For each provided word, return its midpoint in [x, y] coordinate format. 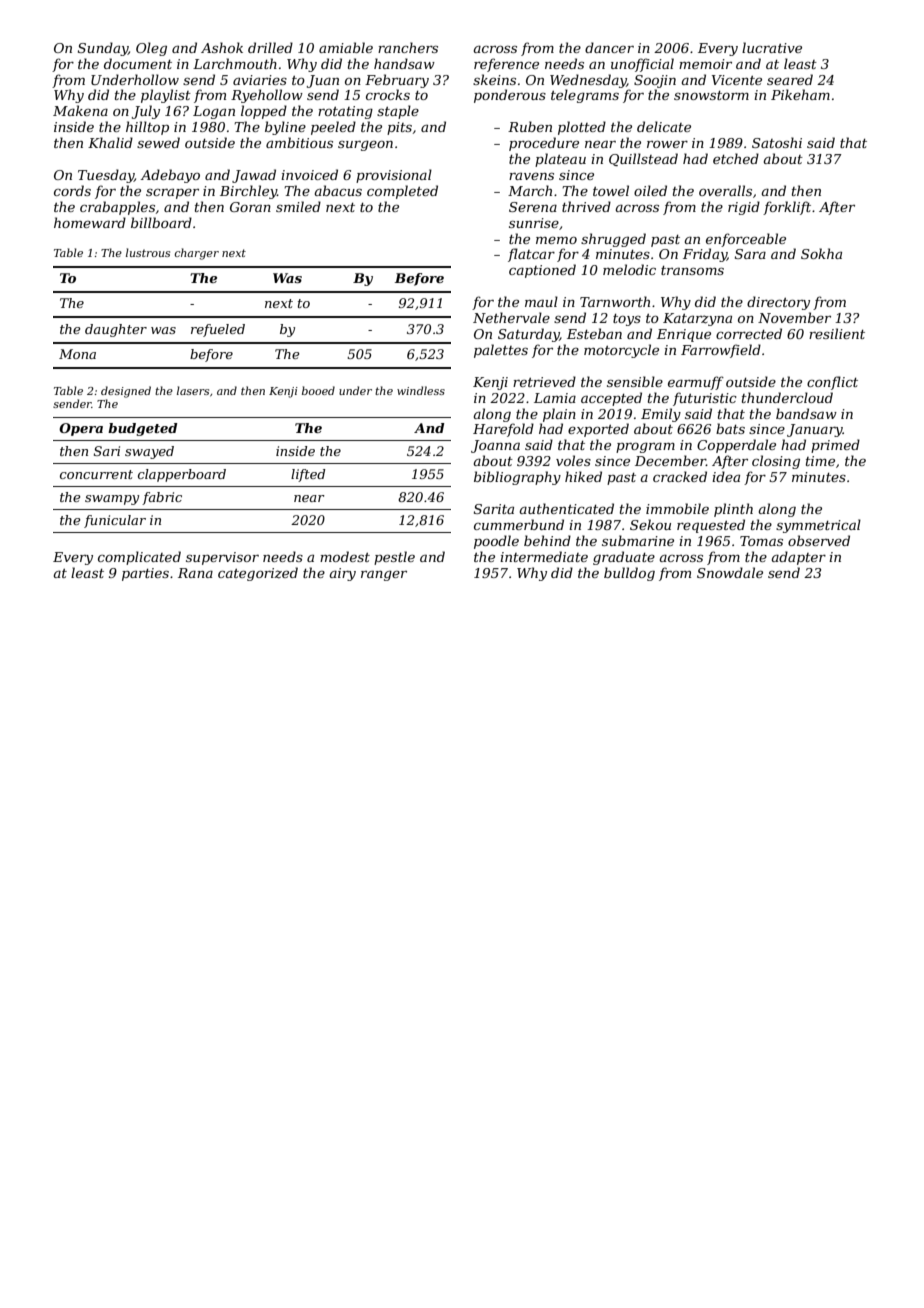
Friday [705, 255]
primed [835, 446]
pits [399, 128]
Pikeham [800, 94]
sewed [158, 142]
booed [318, 390]
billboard [161, 222]
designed [126, 392]
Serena [533, 207]
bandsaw [806, 413]
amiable [346, 47]
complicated [139, 558]
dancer [609, 47]
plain [559, 415]
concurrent [96, 474]
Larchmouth [235, 63]
